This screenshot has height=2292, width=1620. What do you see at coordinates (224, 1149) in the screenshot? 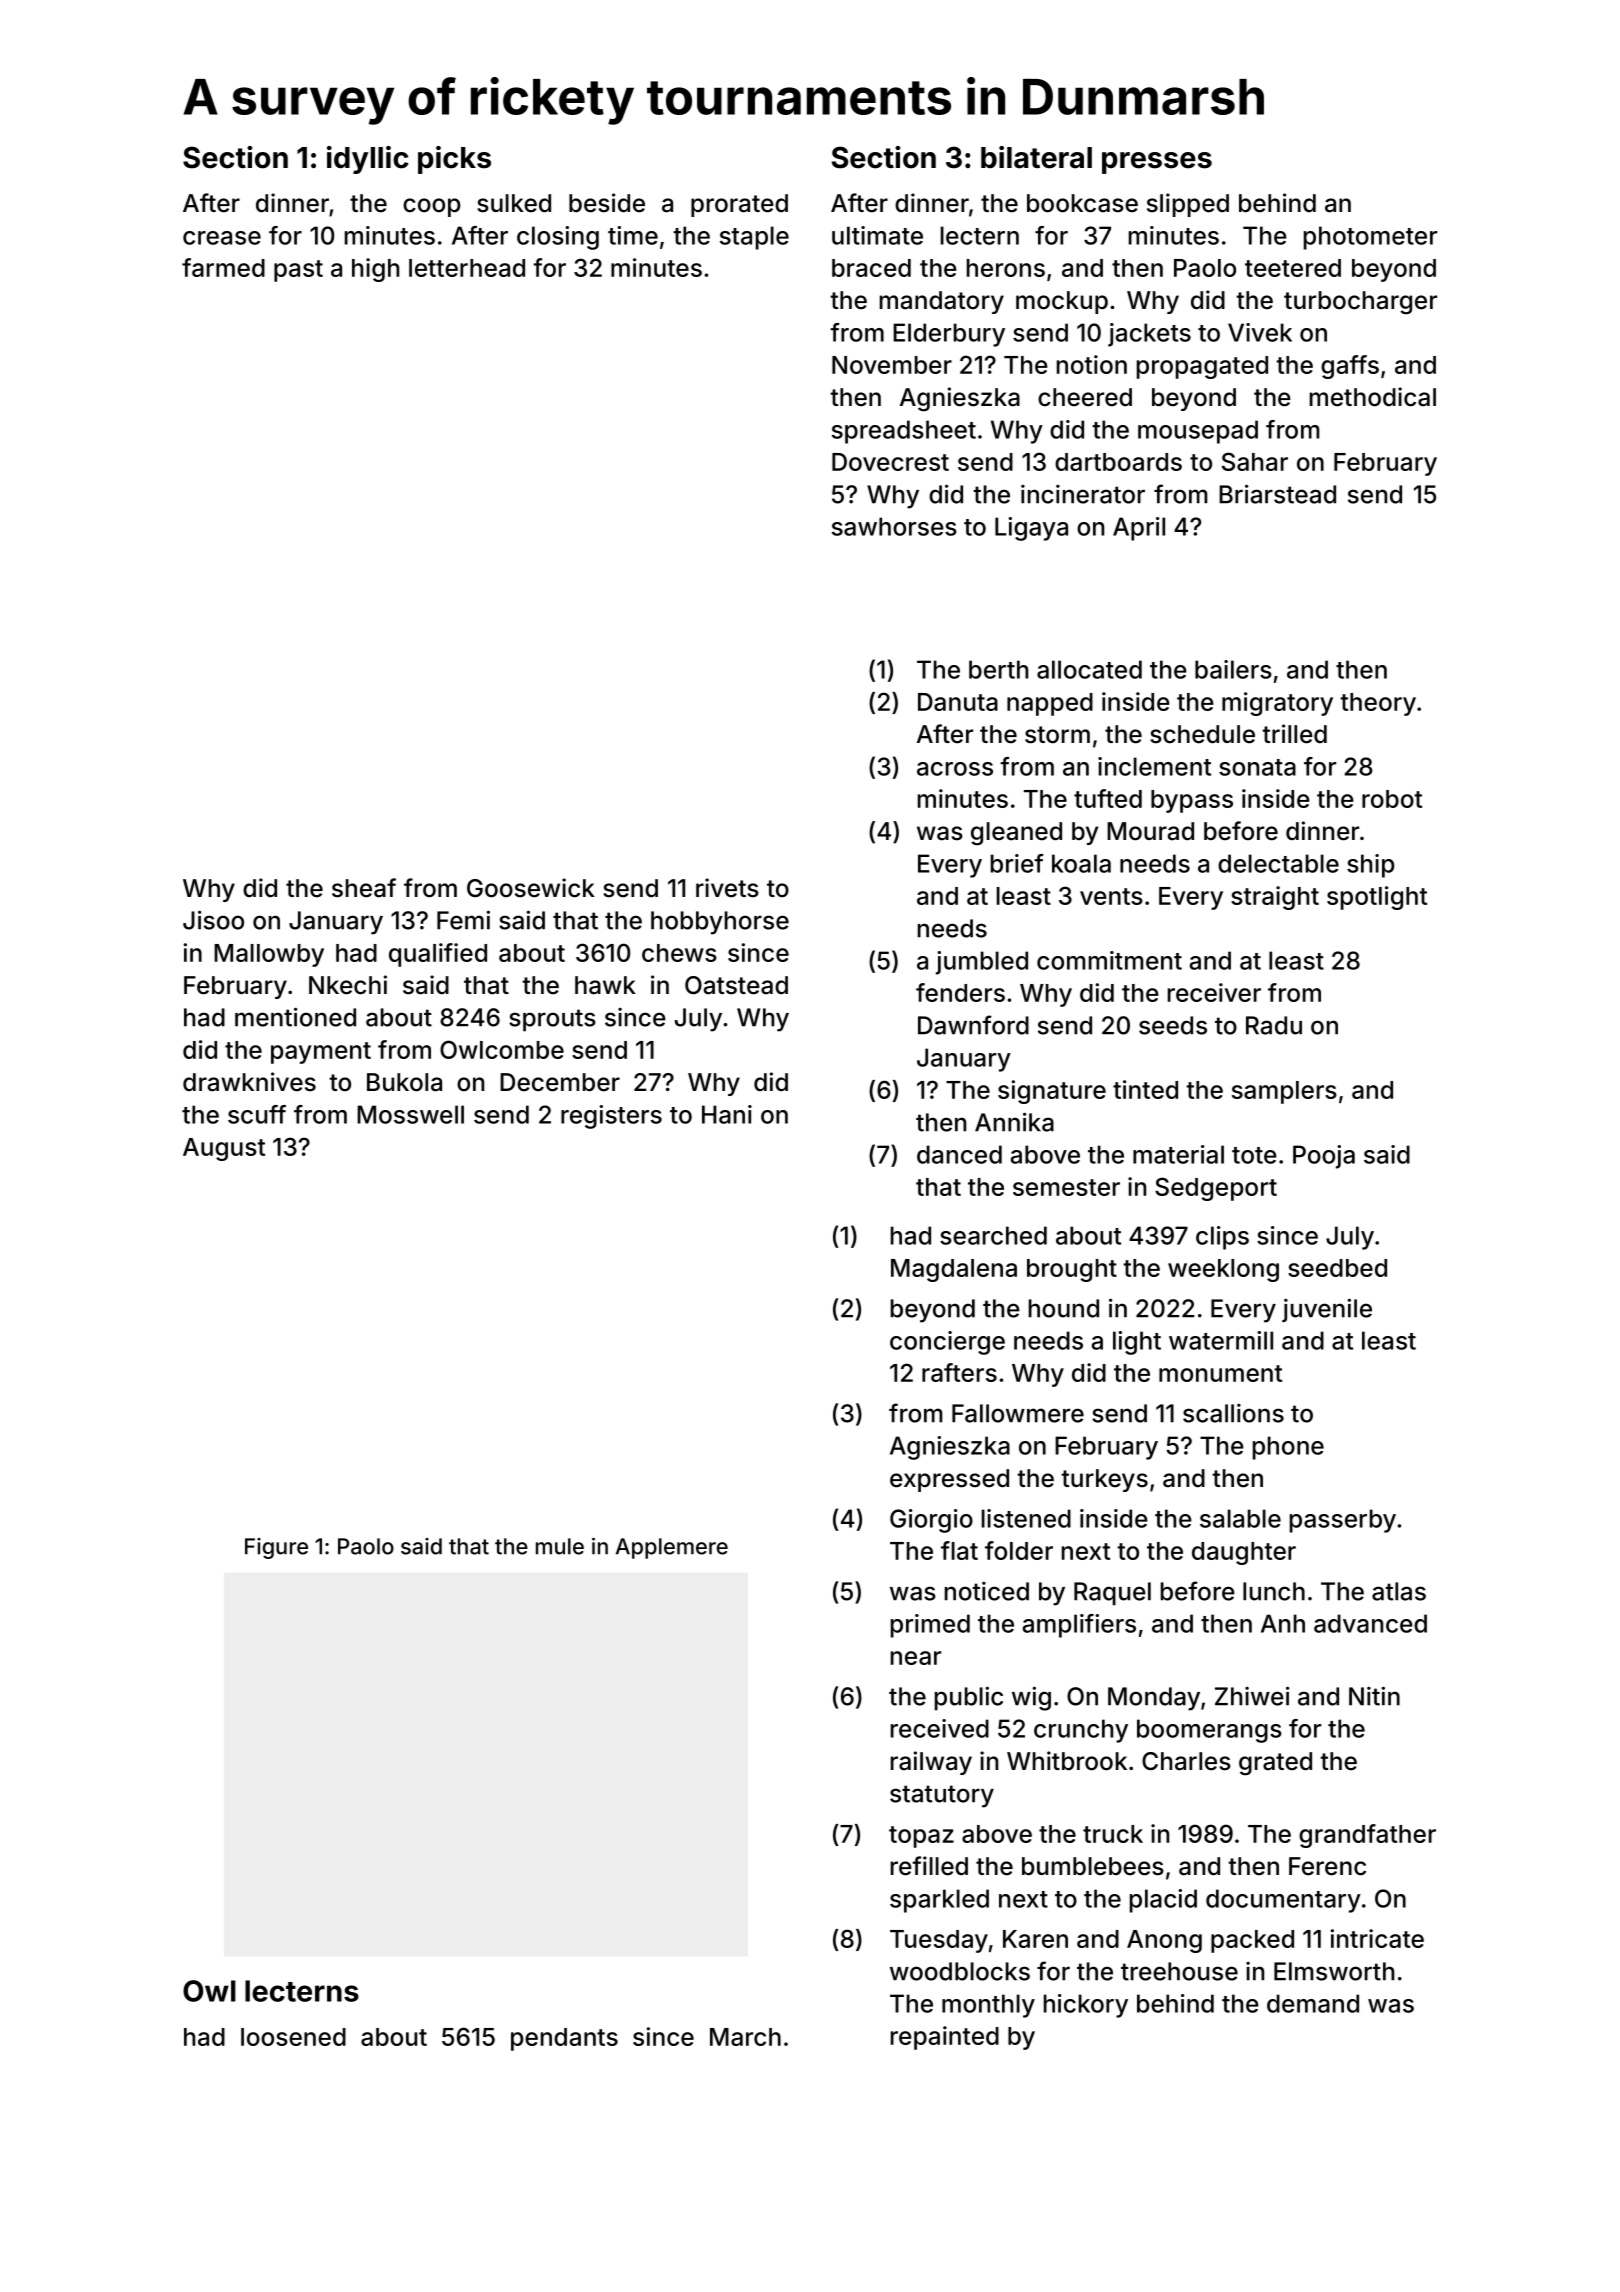
I see `August` at bounding box center [224, 1149].
